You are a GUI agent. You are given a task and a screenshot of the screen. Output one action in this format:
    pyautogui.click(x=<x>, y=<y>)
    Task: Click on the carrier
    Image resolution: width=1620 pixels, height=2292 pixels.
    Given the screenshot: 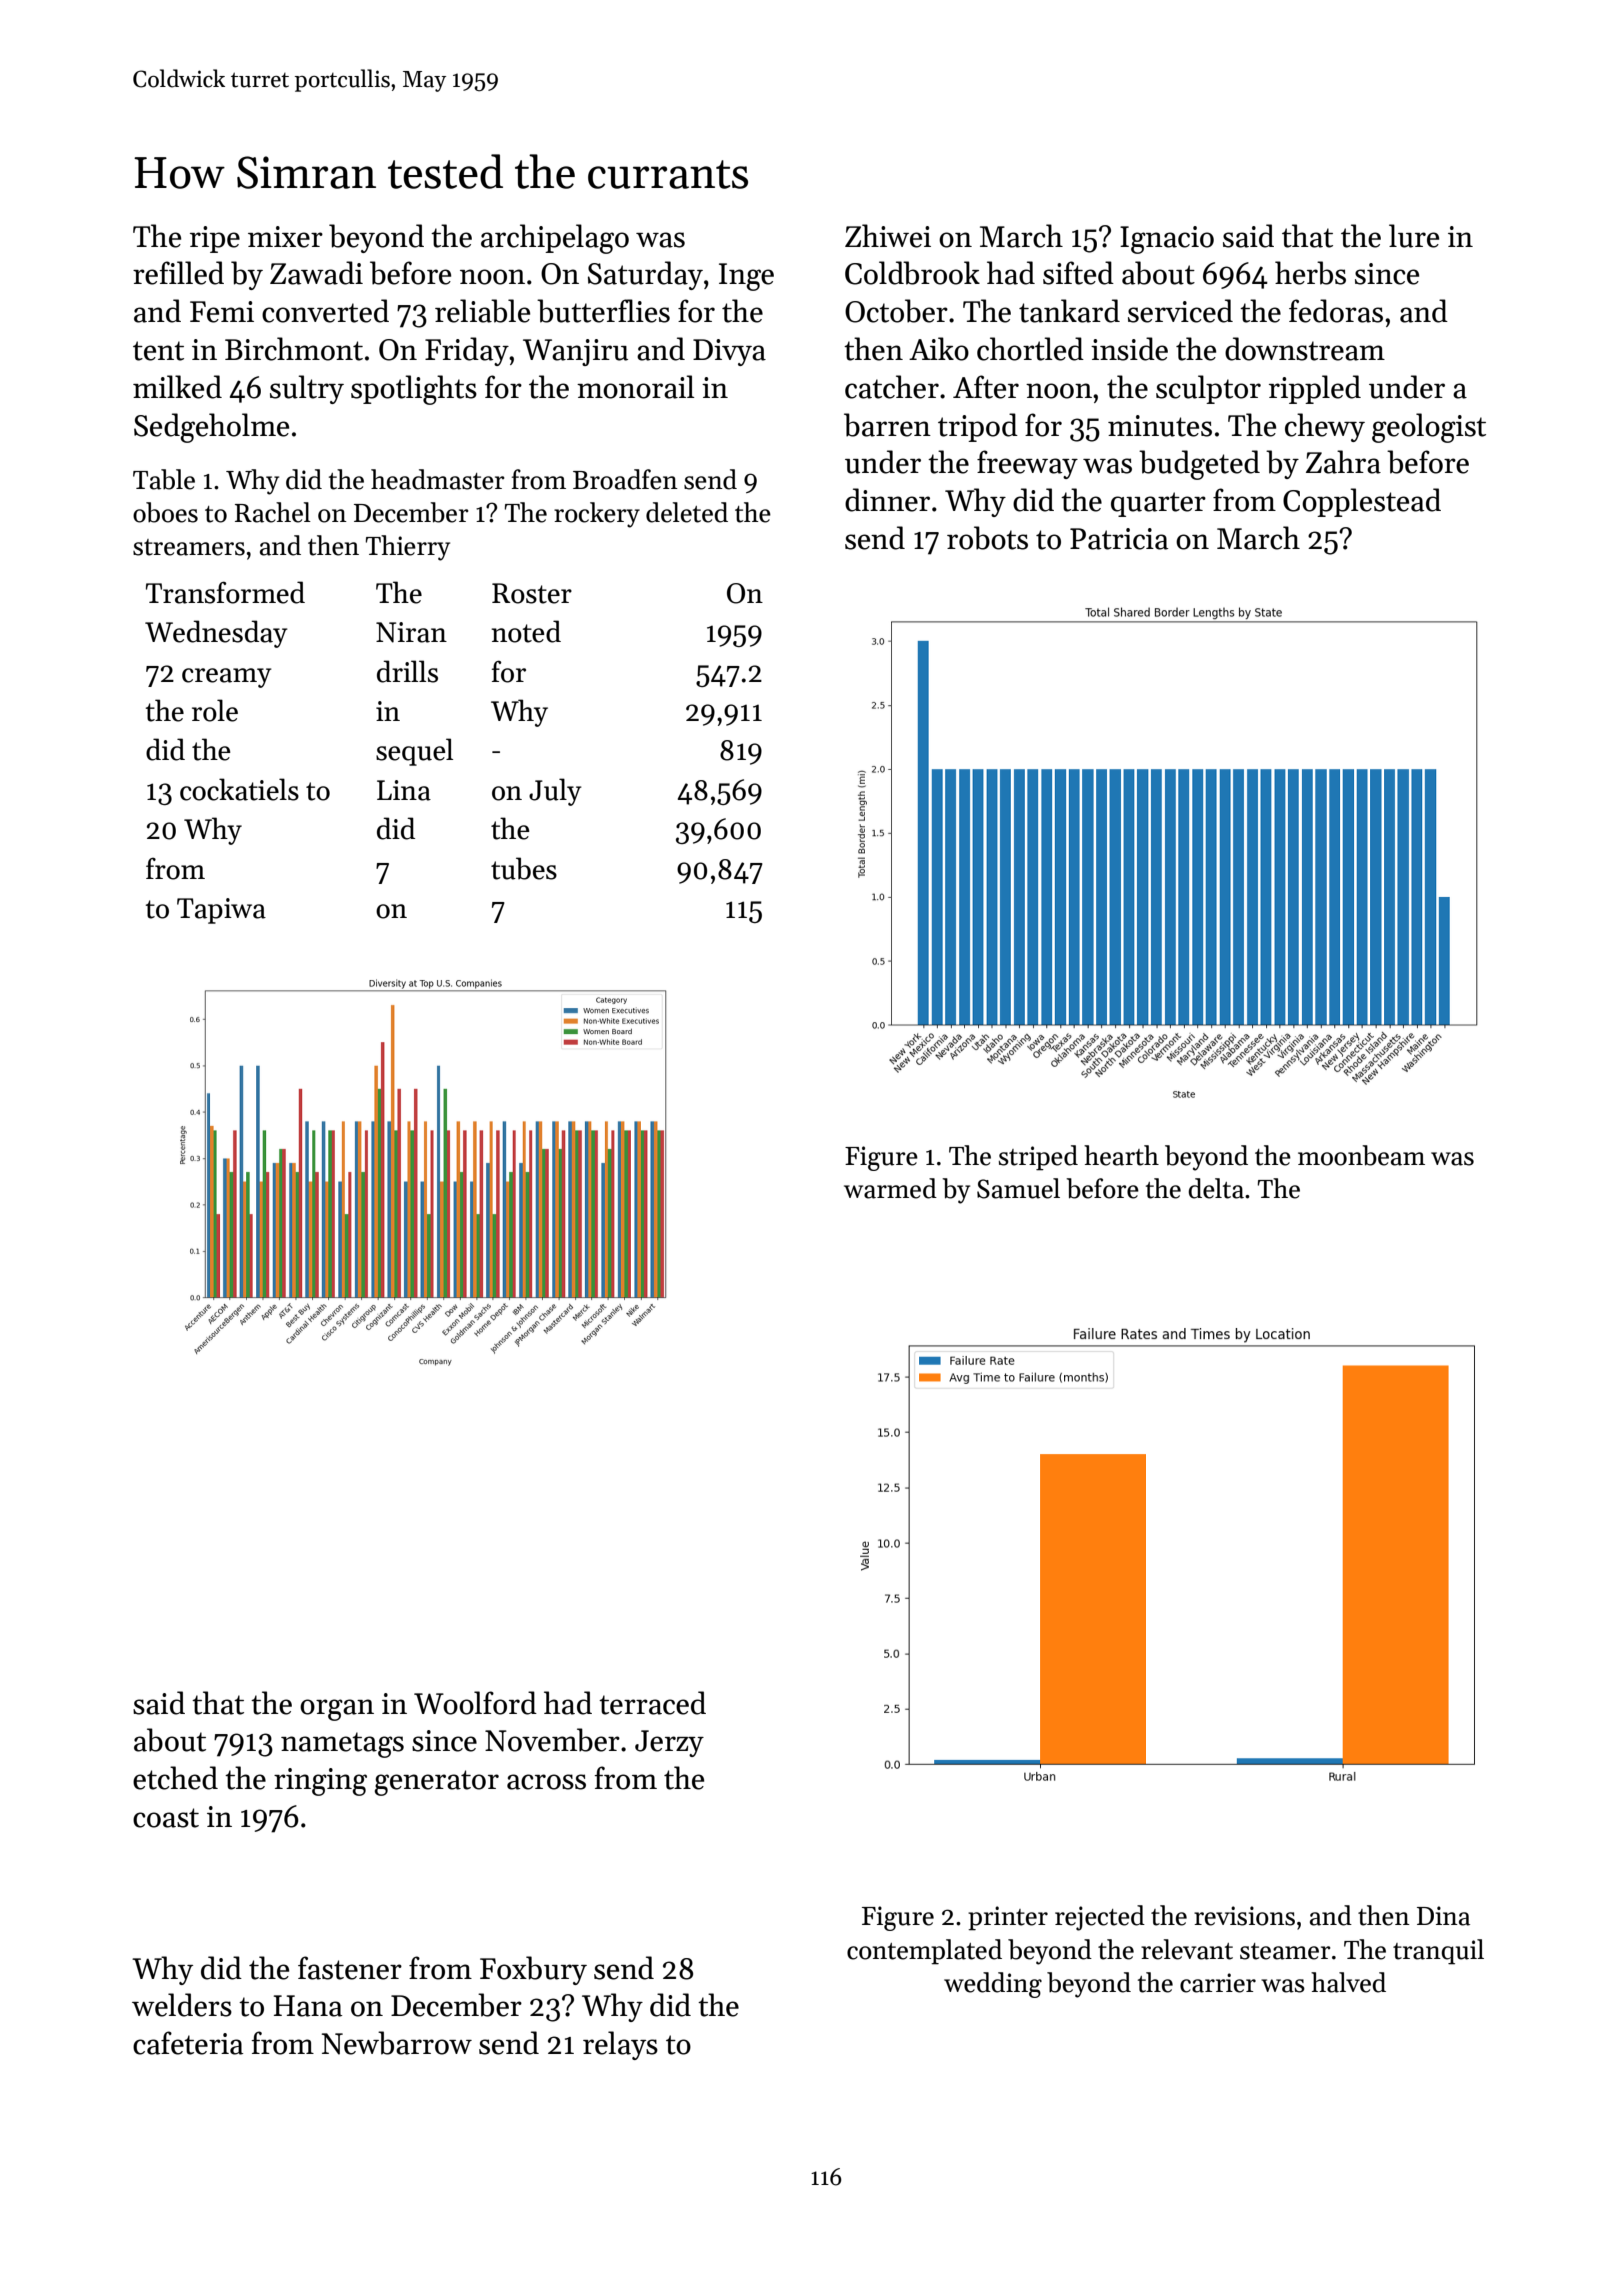 What is the action you would take?
    pyautogui.click(x=1218, y=1983)
